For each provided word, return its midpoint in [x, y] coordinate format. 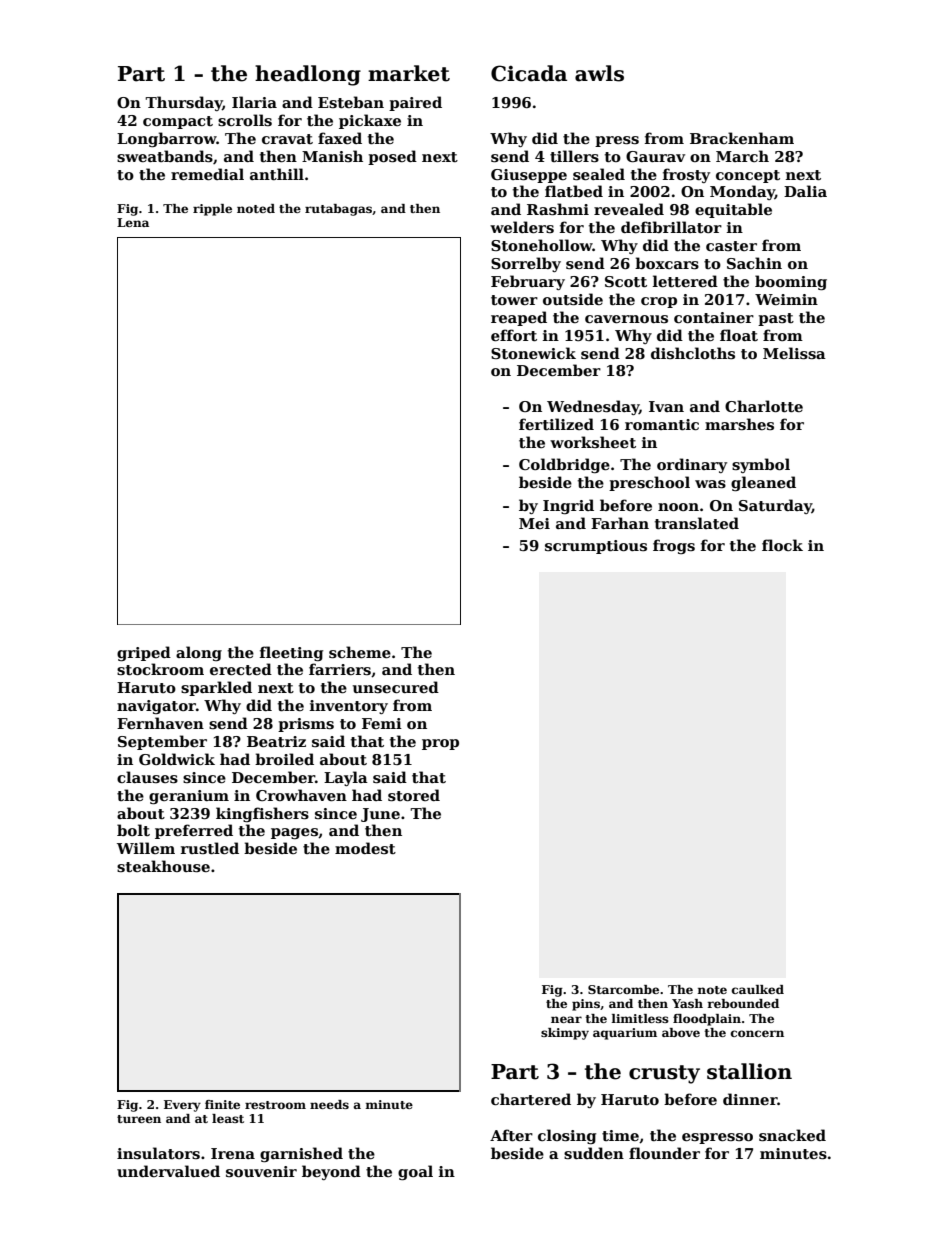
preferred [194, 831]
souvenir [261, 1171]
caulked [758, 989]
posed [392, 157]
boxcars [667, 263]
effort [514, 335]
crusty [664, 1074]
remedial [207, 174]
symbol [761, 465]
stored [414, 795]
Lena [133, 222]
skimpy [565, 1034]
